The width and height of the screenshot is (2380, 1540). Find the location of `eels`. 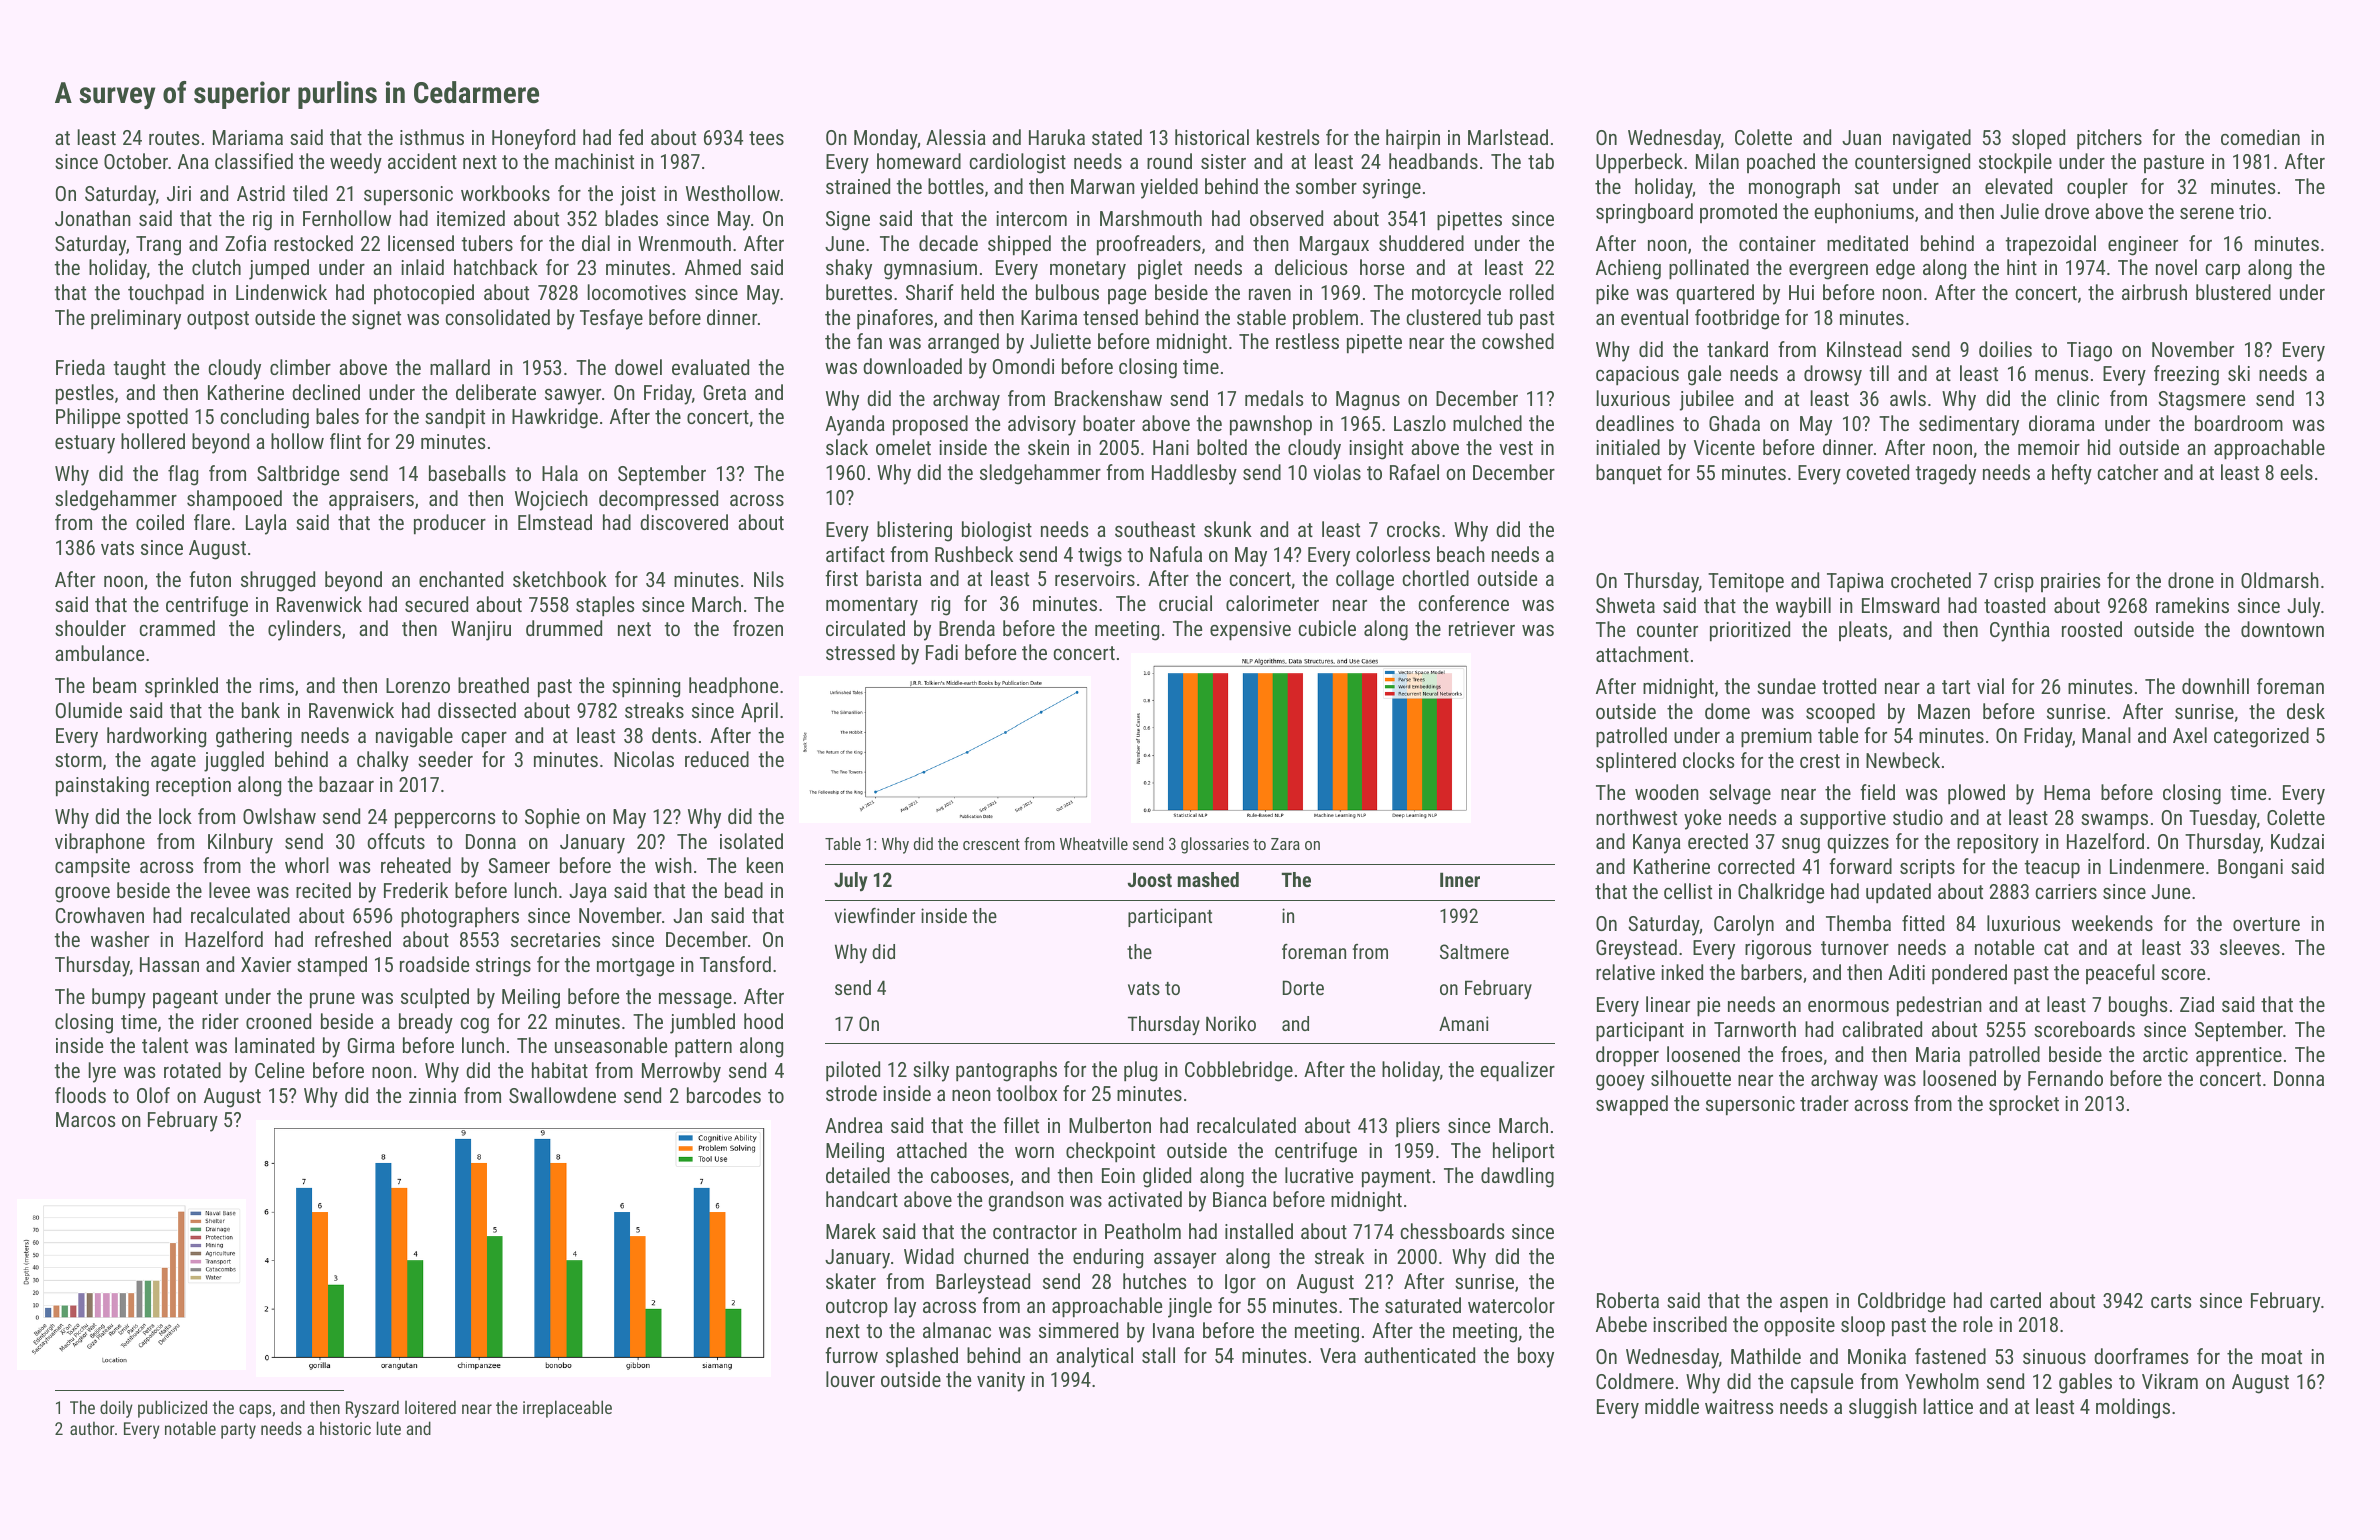

eels is located at coordinates (2297, 472).
